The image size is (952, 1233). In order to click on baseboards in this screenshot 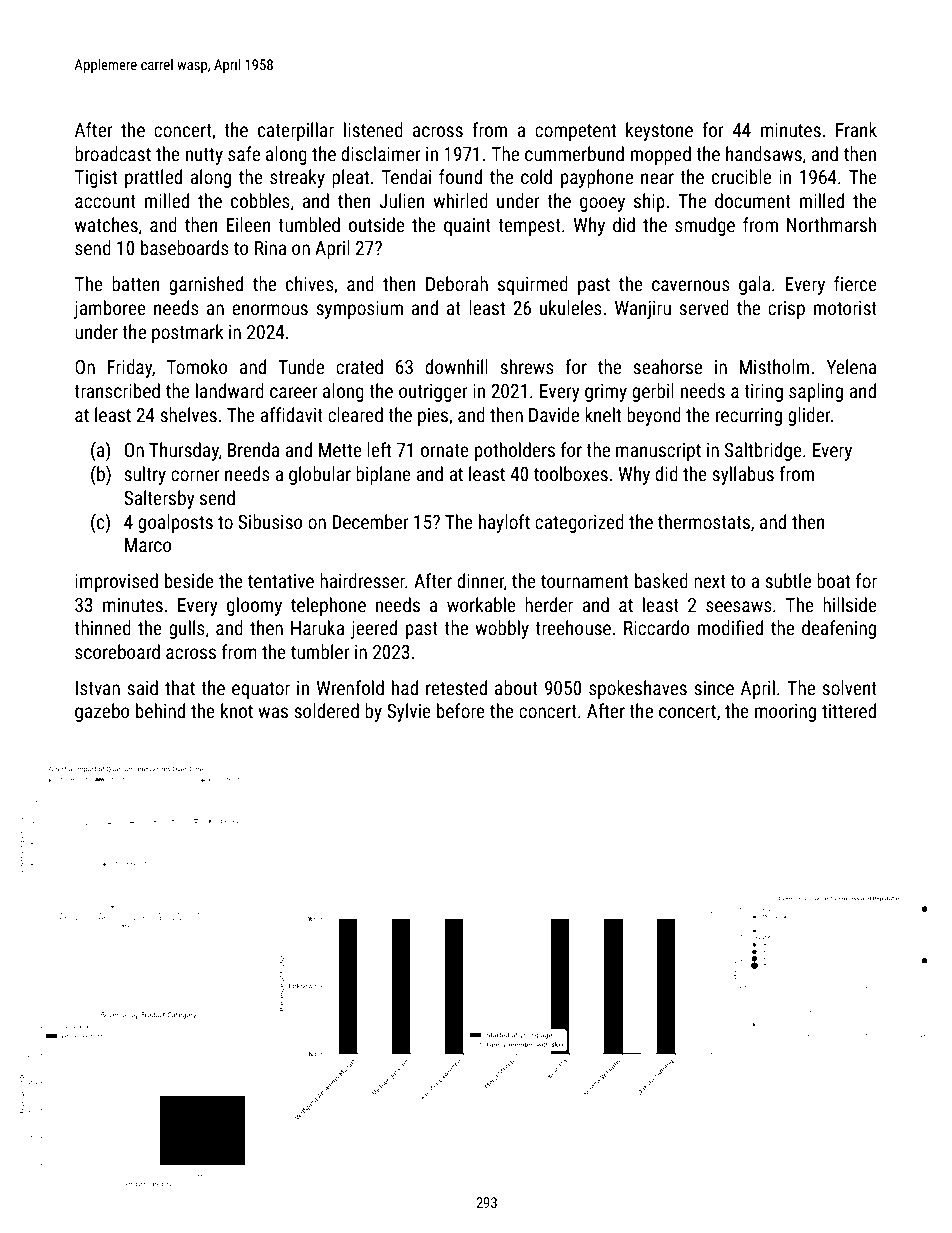, I will do `click(185, 247)`.
